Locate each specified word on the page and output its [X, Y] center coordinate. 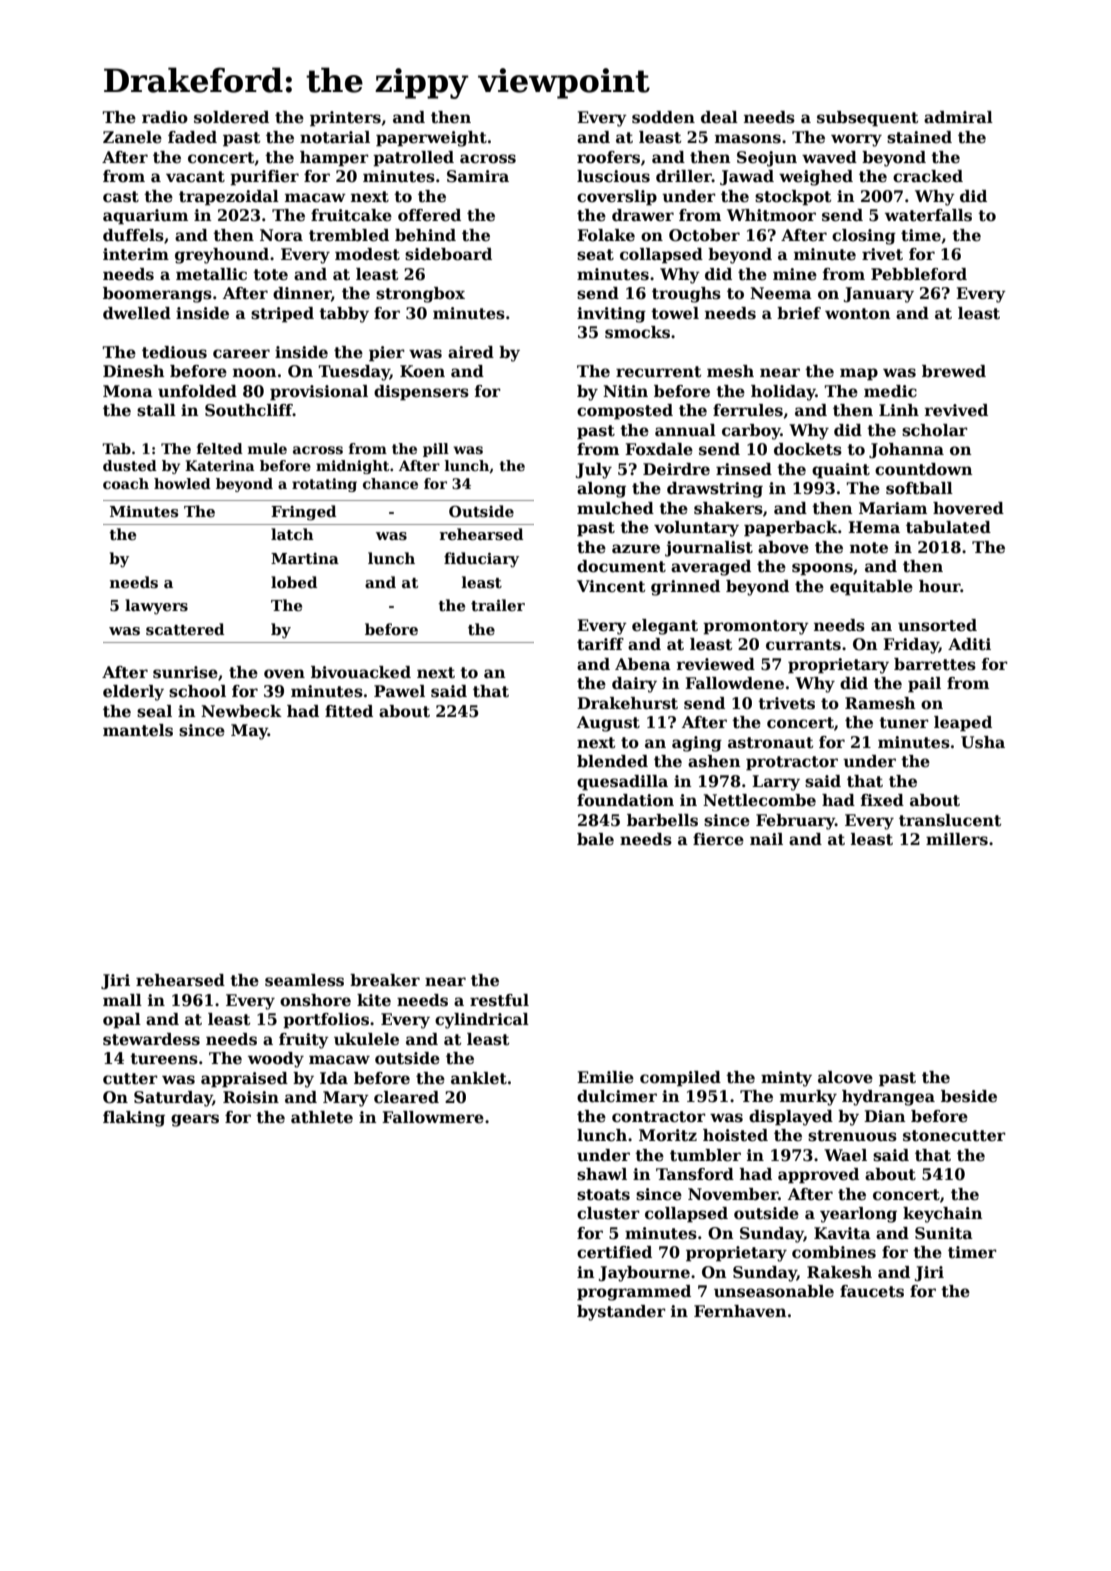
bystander [621, 1313]
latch [292, 534]
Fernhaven [740, 1311]
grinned [685, 588]
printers [345, 119]
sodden [663, 117]
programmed [634, 1293]
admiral [958, 117]
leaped [963, 724]
